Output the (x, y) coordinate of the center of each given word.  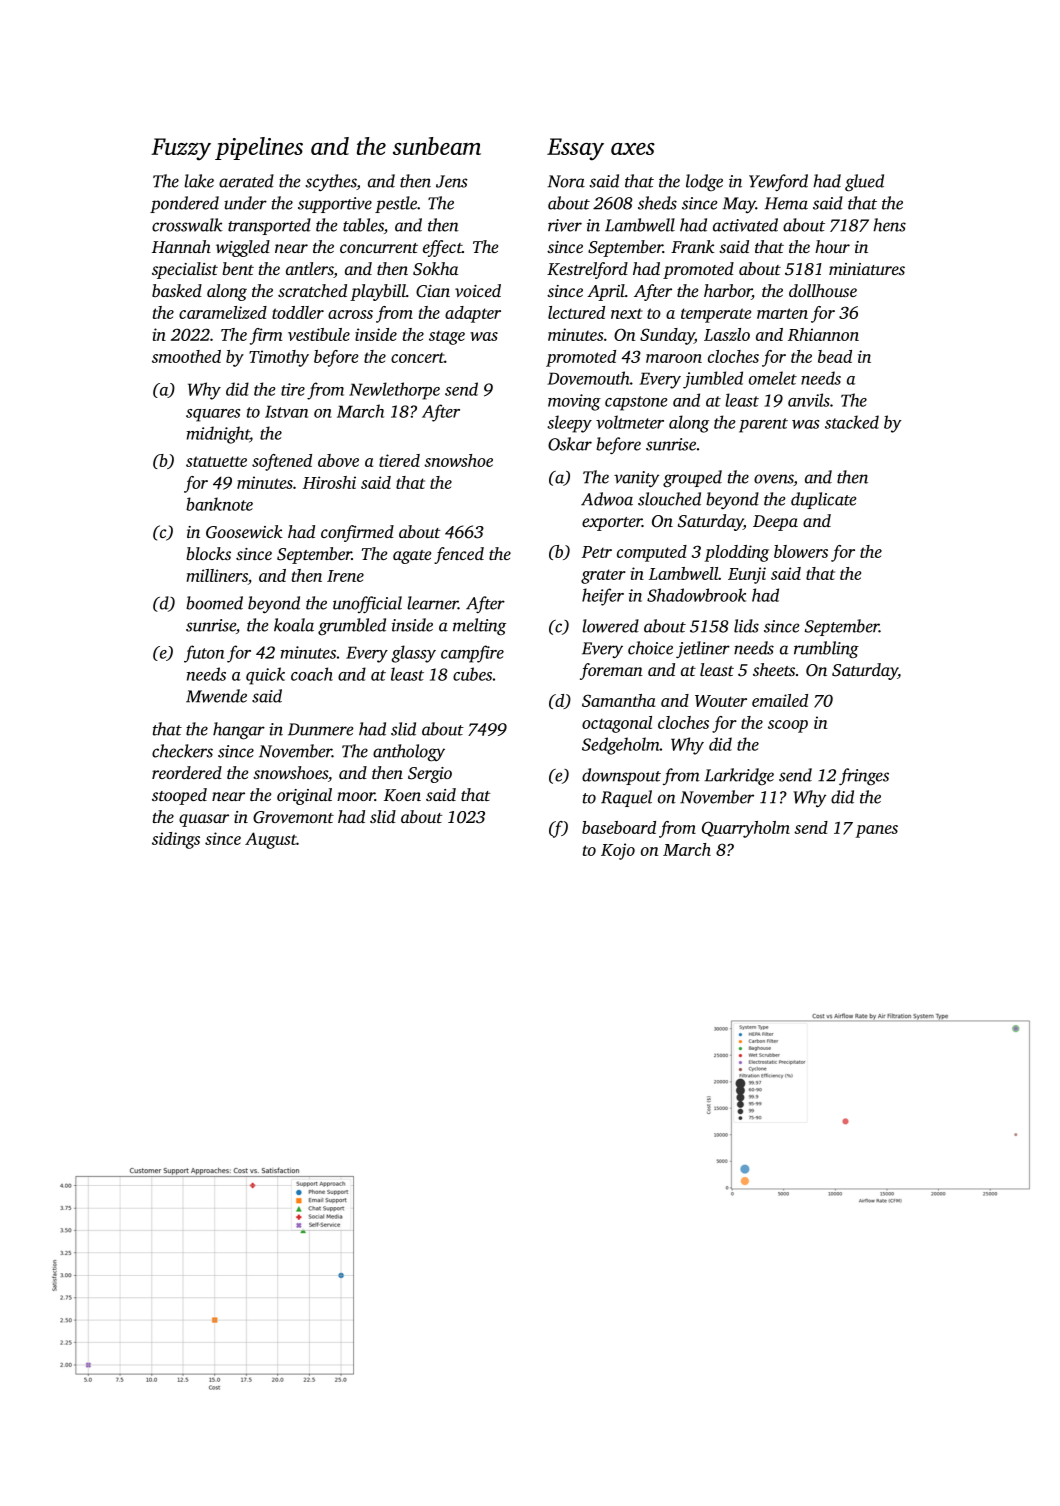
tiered (399, 460)
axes (633, 149)
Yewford (778, 182)
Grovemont (293, 817)
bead (835, 356)
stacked (852, 422)
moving (574, 402)
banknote (219, 504)
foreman (611, 671)
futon (204, 654)
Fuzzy (181, 149)
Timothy (279, 358)
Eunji (747, 575)
